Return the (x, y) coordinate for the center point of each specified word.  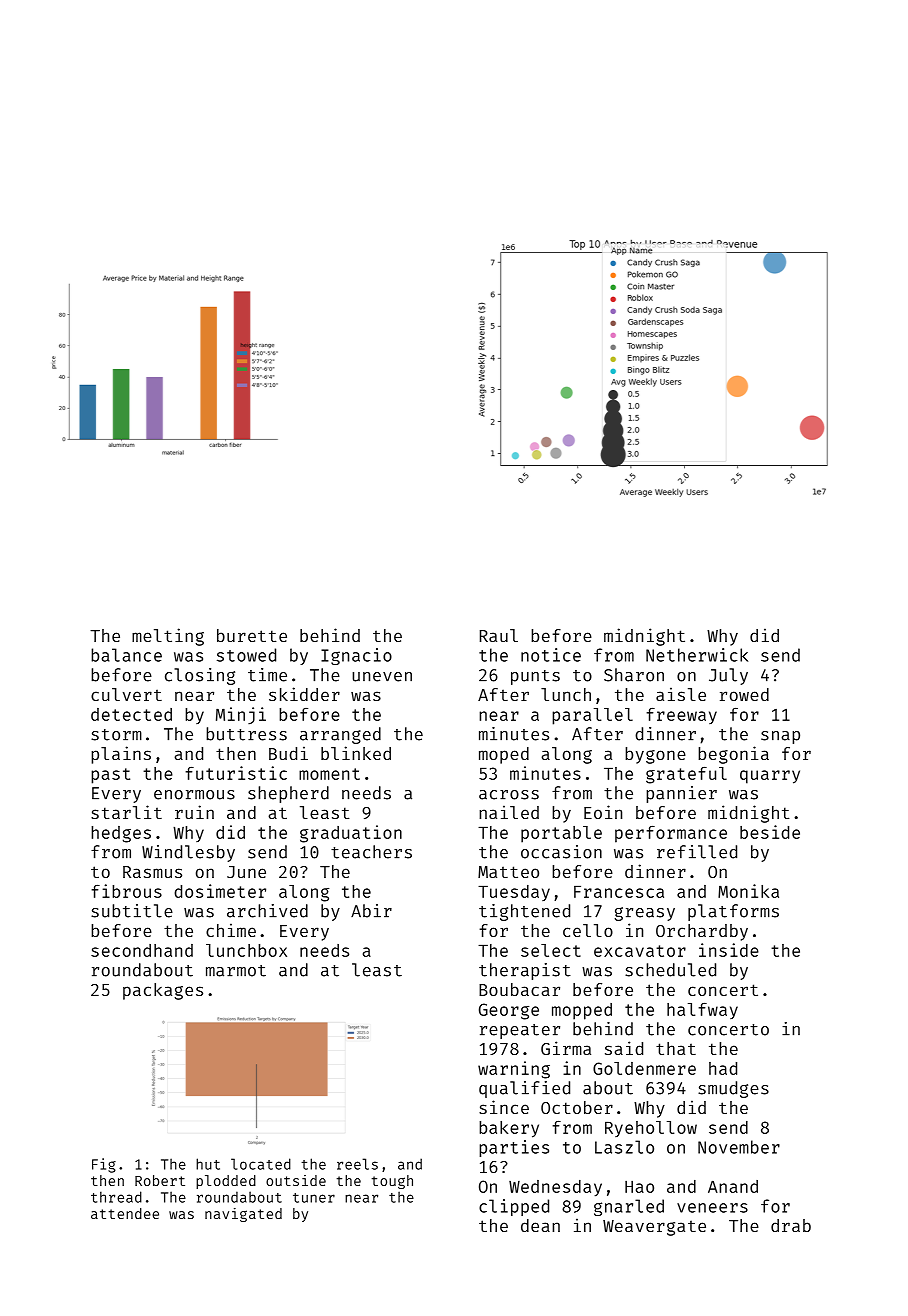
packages (163, 991)
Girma (566, 1048)
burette (252, 635)
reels (357, 1164)
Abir (371, 911)
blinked (356, 753)
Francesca (619, 891)
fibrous (126, 891)
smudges (733, 1089)
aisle (681, 694)
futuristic (236, 773)
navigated (243, 1215)
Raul (499, 635)
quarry (770, 777)
